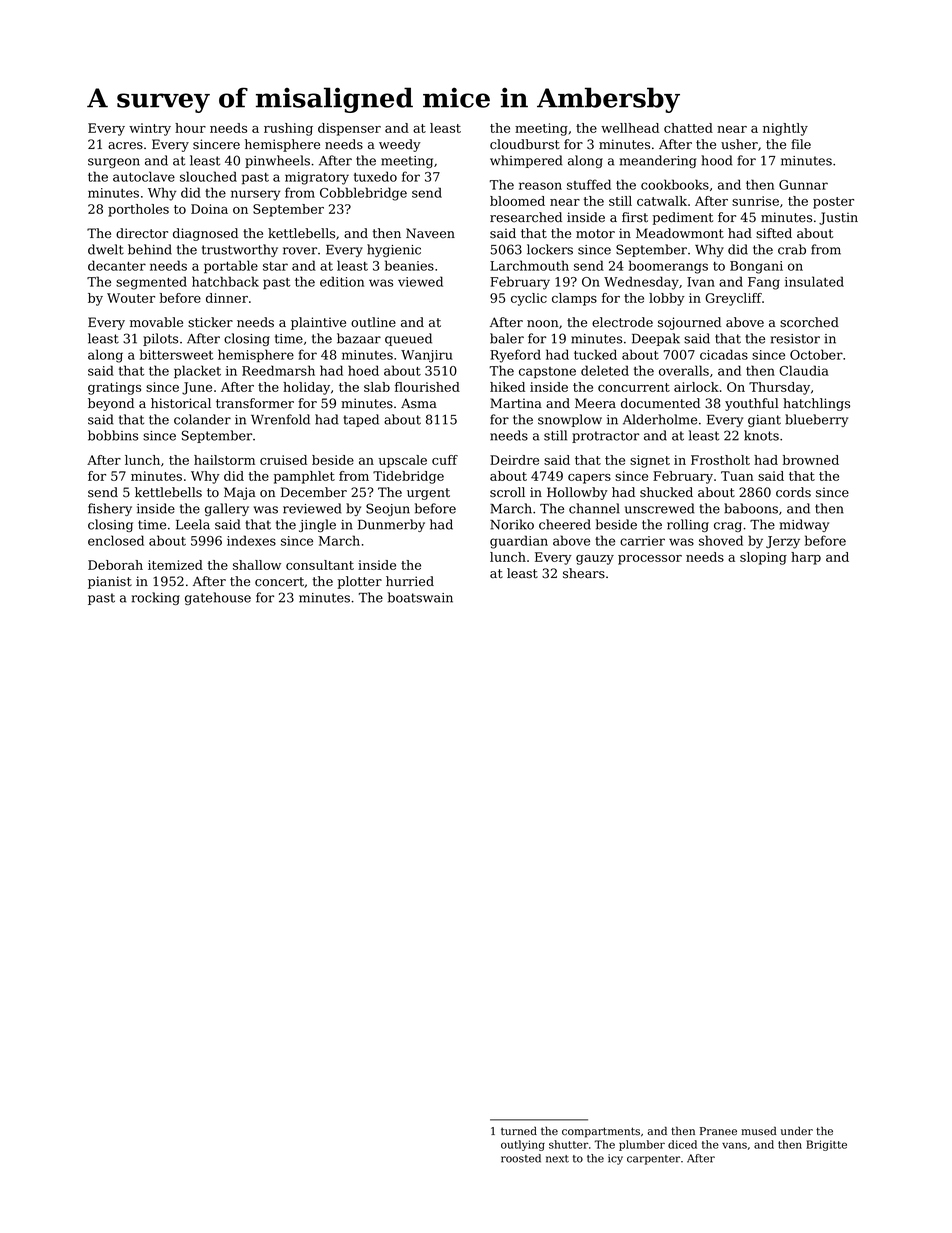  Describe the element at coordinates (759, 1130) in the page. I see `mused` at that location.
